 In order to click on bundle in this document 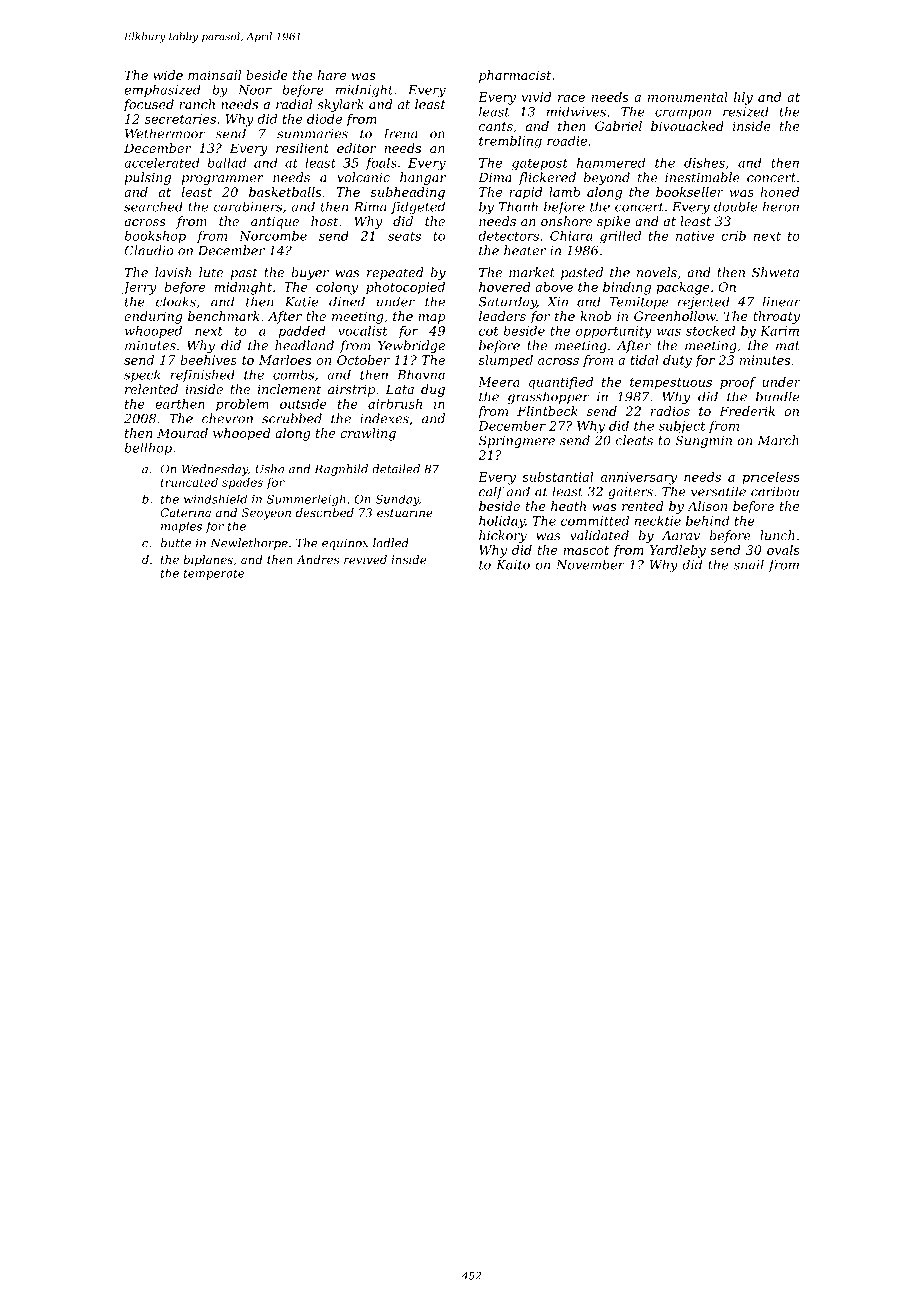, I will do `click(778, 396)`.
